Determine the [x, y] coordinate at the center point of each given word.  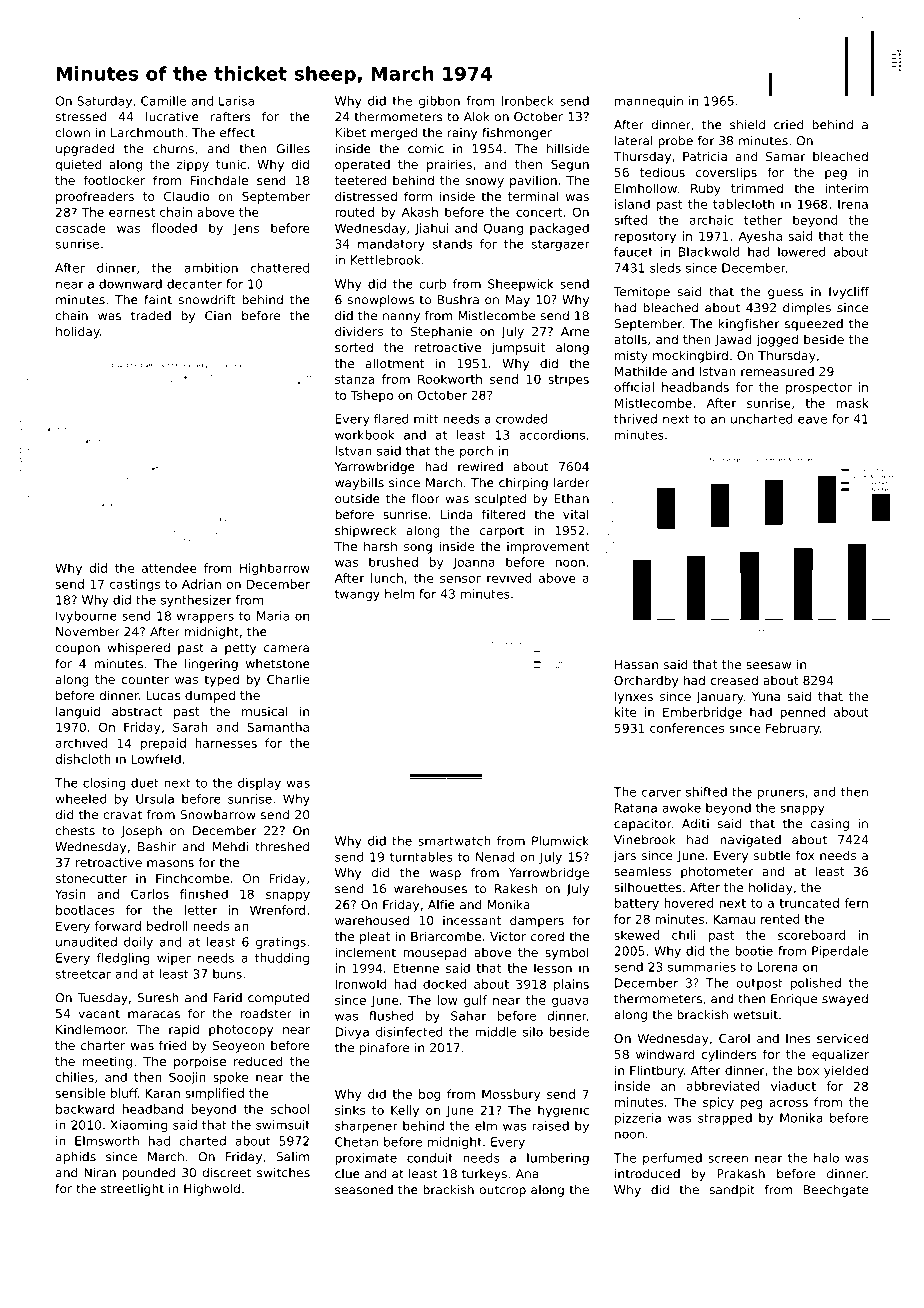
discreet [226, 1173]
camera [286, 649]
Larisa [236, 101]
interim [846, 188]
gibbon [439, 102]
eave [812, 420]
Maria [273, 616]
